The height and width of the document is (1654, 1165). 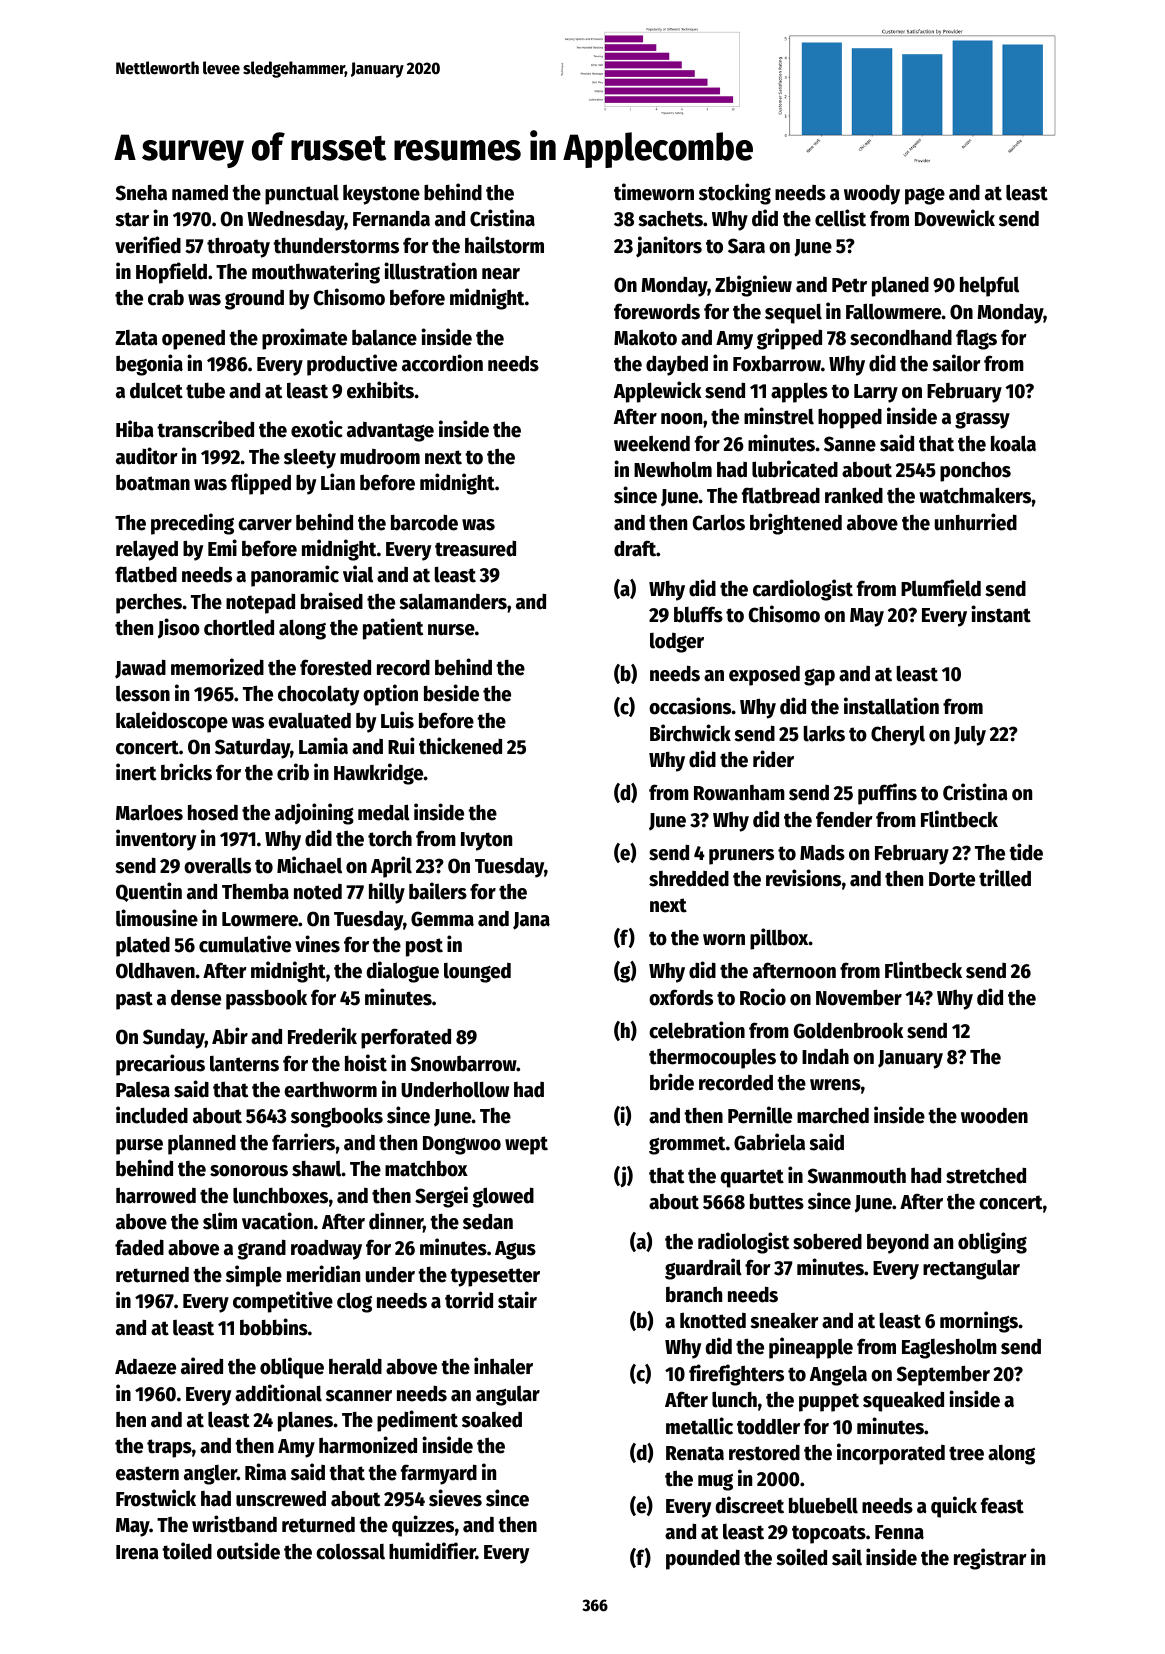 What do you see at coordinates (430, 271) in the document?
I see `illustration` at bounding box center [430, 271].
